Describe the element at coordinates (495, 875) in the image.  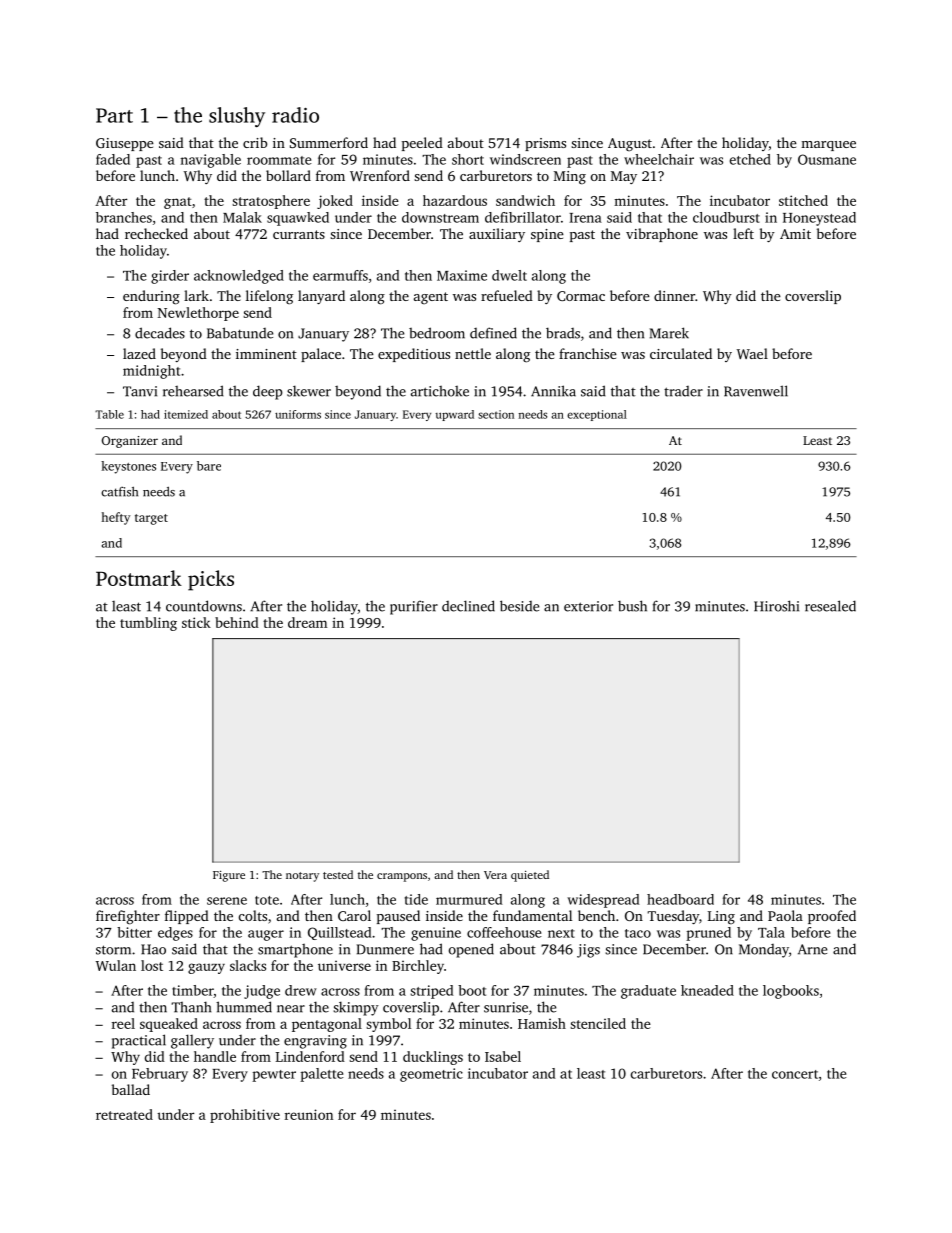
I see `Vera` at that location.
